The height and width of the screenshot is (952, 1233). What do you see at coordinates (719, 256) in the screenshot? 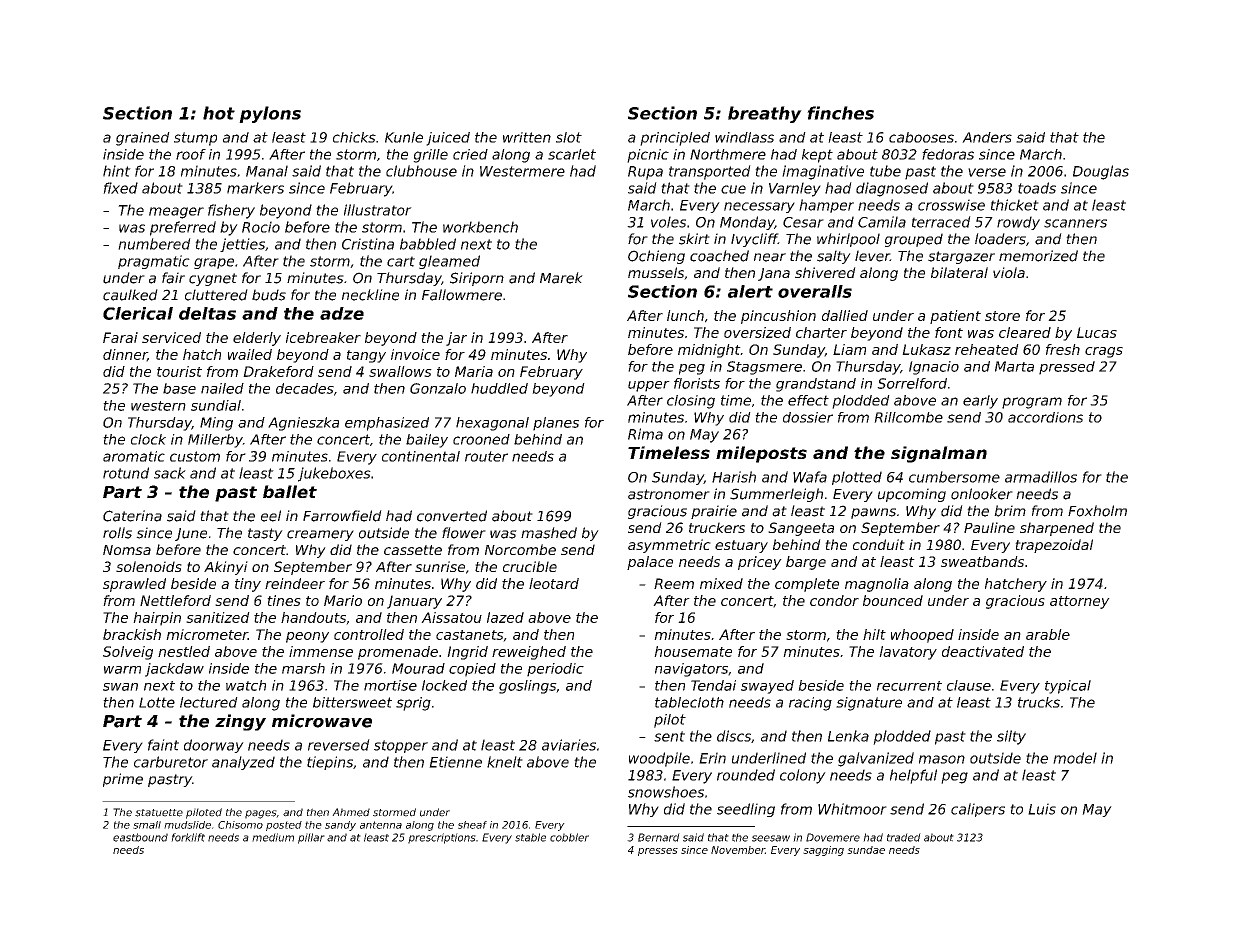
I see `coached` at bounding box center [719, 256].
